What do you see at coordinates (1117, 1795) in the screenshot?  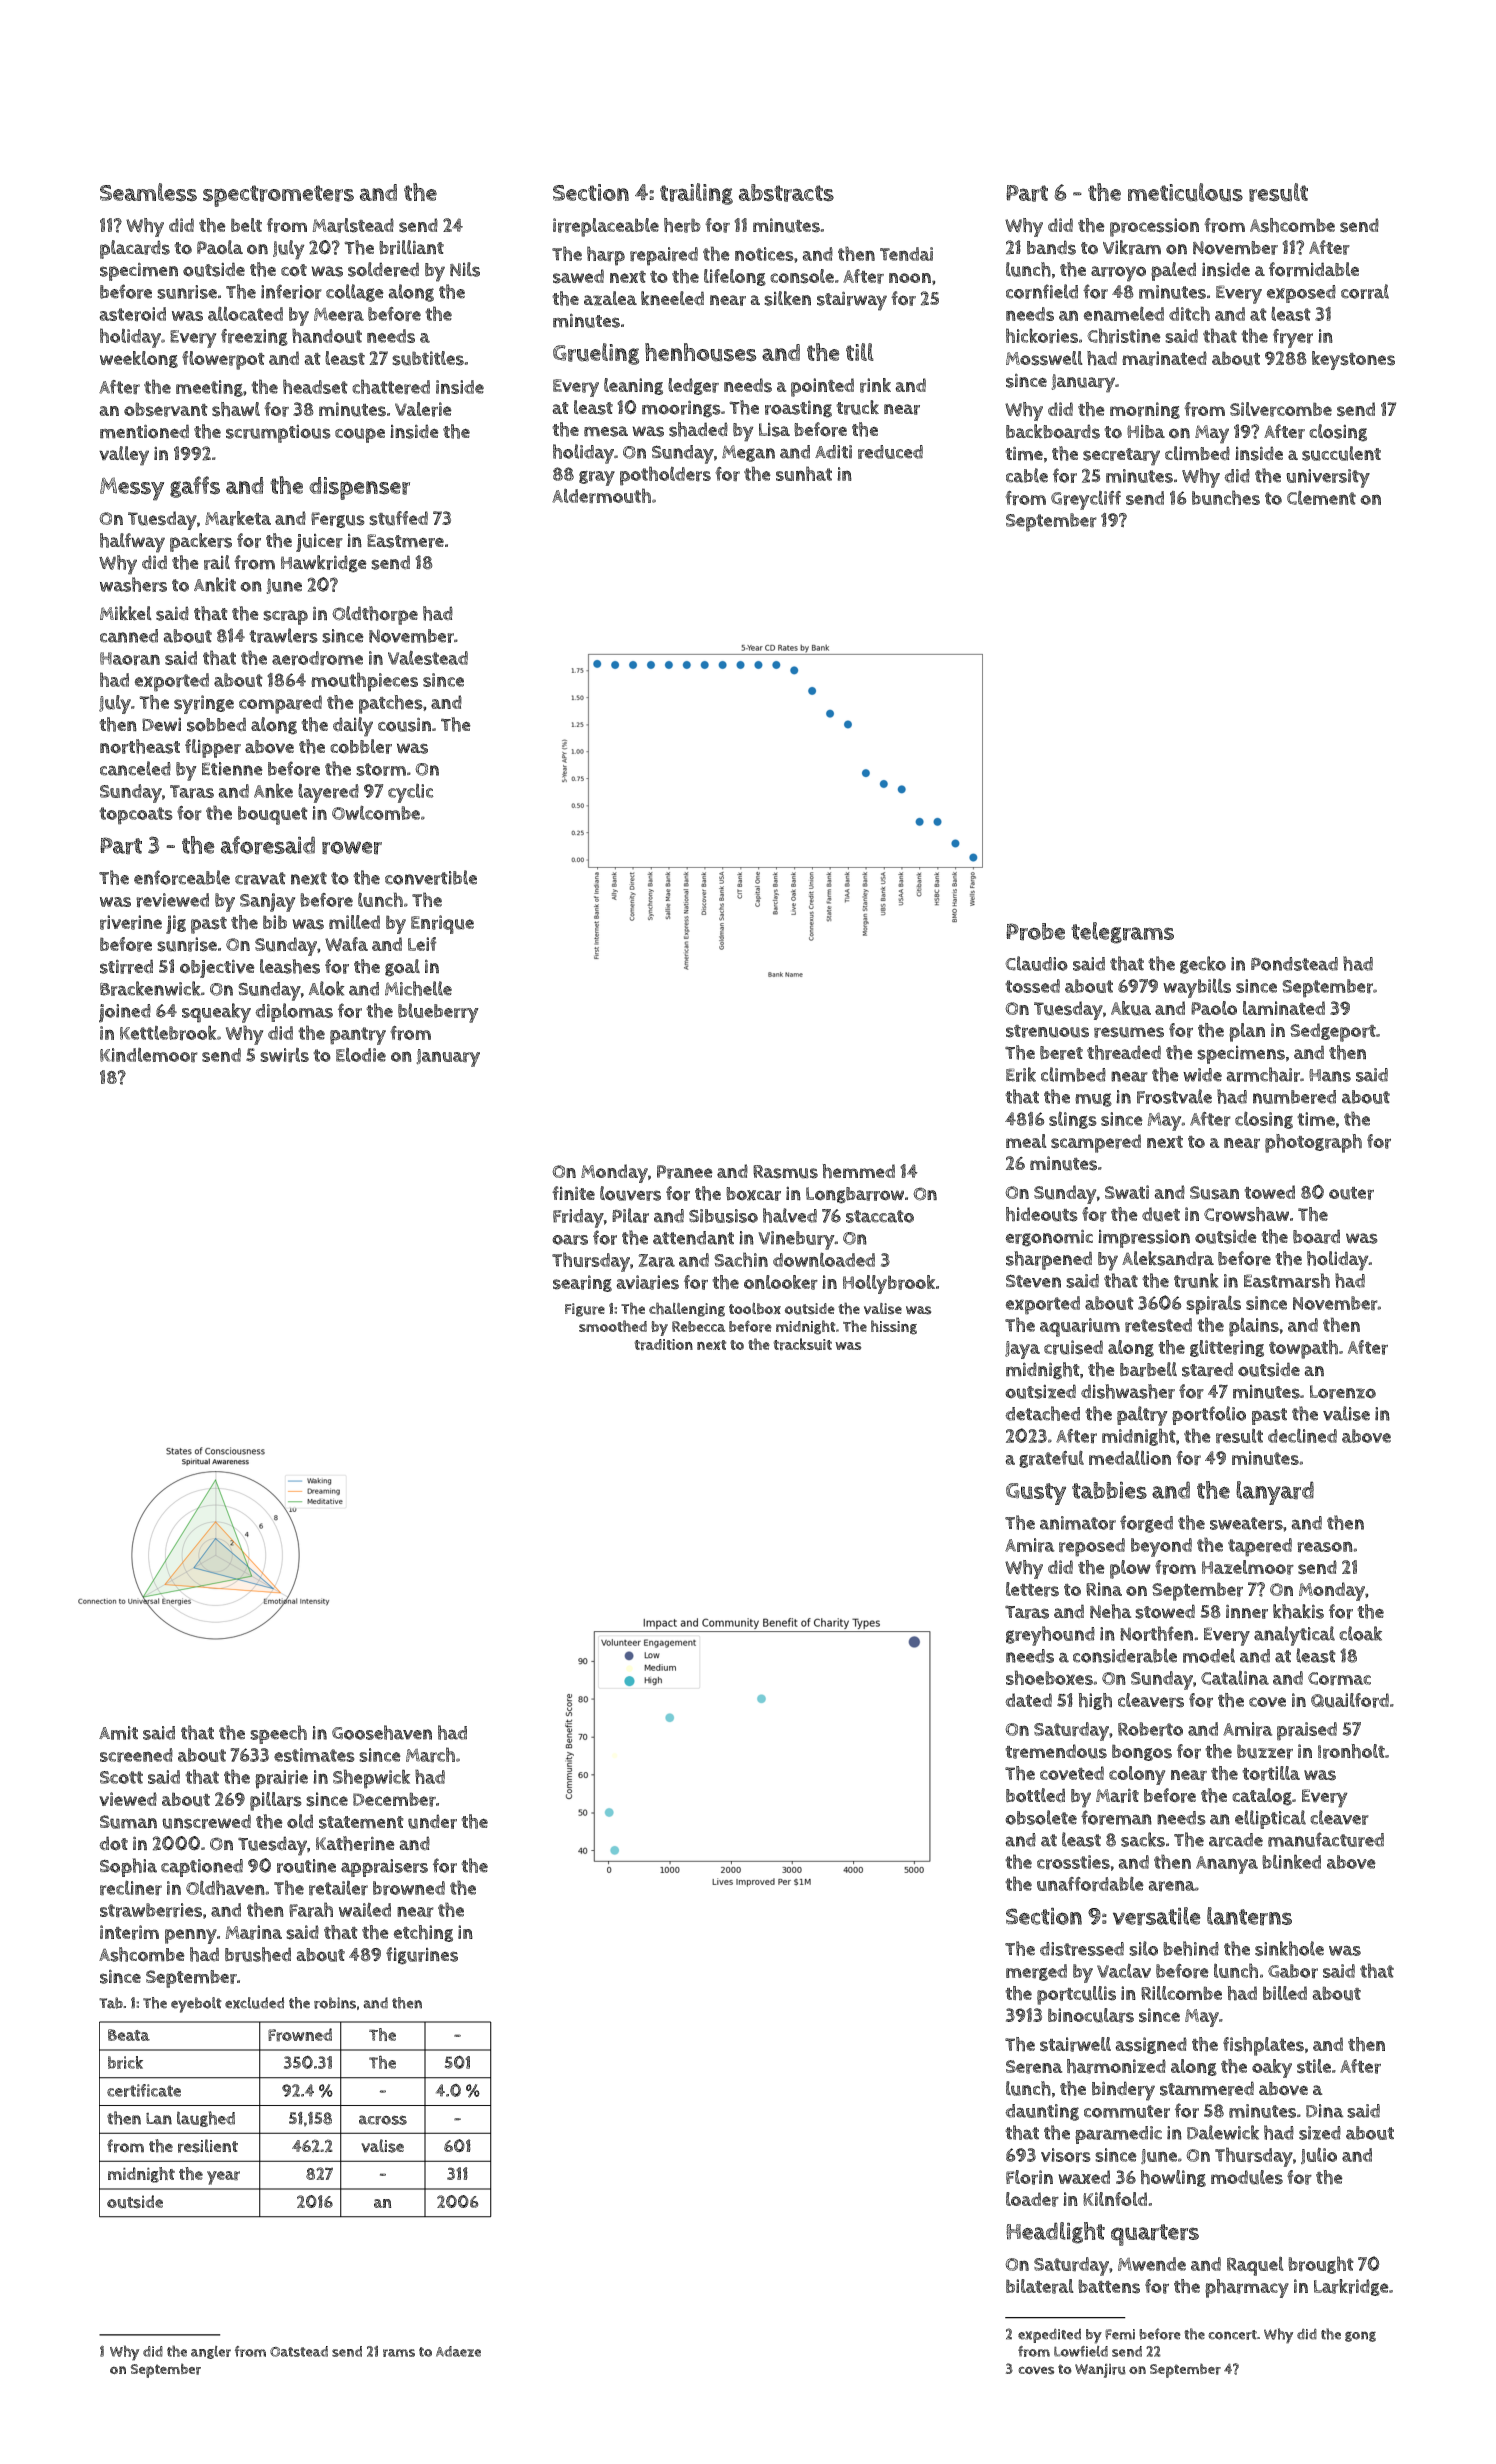 I see `Marit` at bounding box center [1117, 1795].
